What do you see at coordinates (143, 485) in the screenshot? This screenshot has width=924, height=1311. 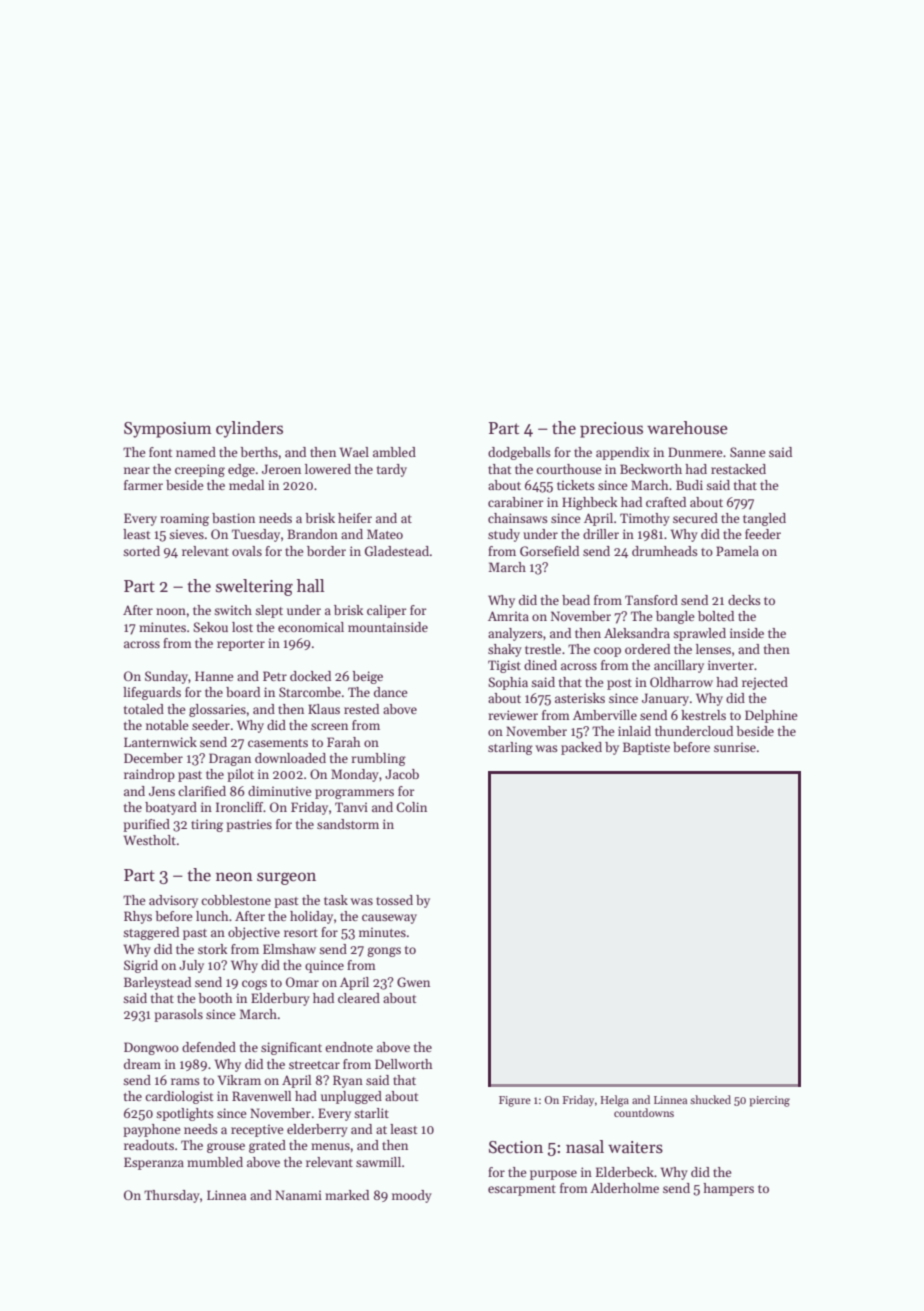 I see `farmer` at bounding box center [143, 485].
